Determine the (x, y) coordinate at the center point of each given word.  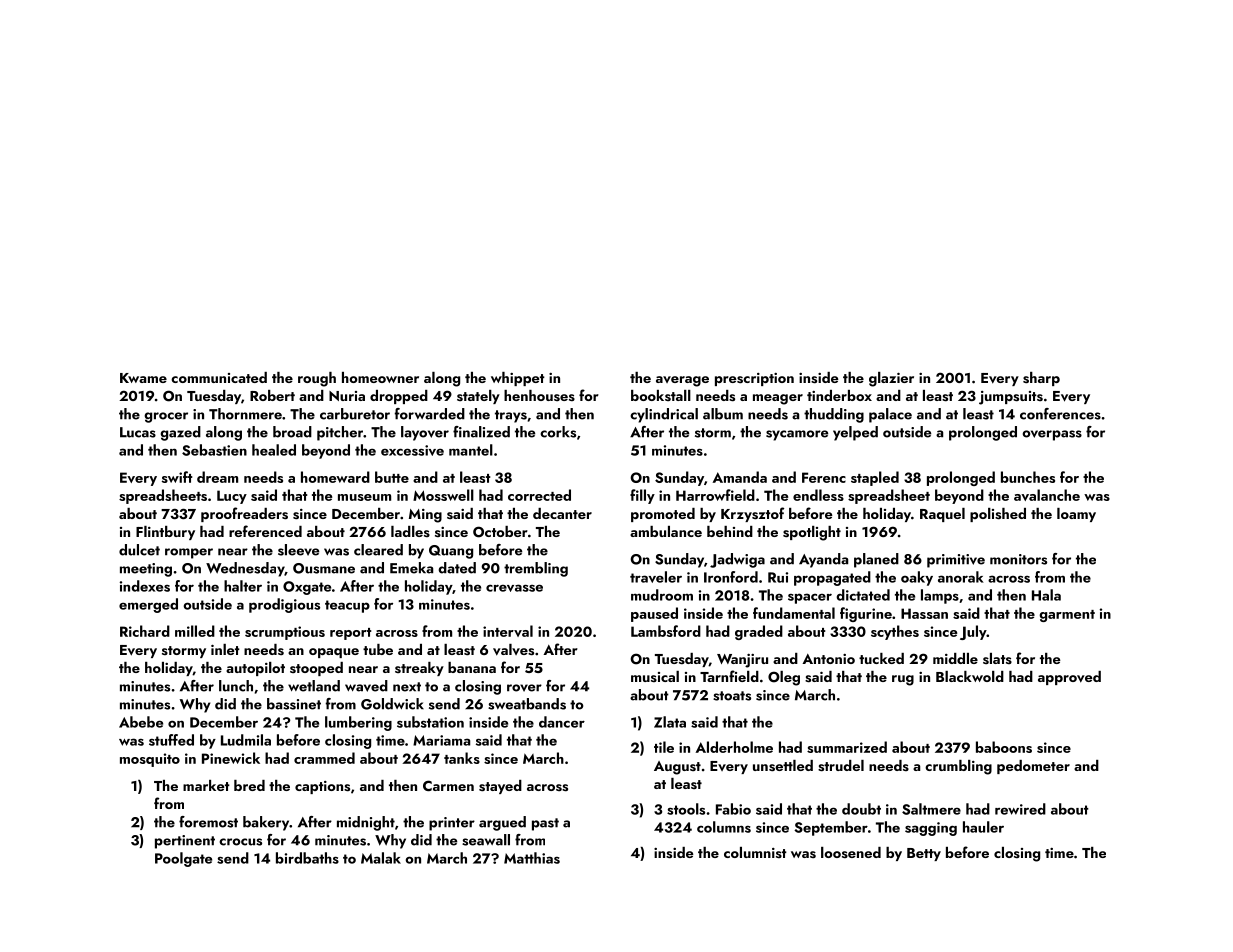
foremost (208, 822)
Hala (1046, 595)
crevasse (514, 588)
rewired (1020, 809)
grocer (166, 417)
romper (189, 553)
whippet (518, 379)
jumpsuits (1011, 398)
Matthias (532, 858)
